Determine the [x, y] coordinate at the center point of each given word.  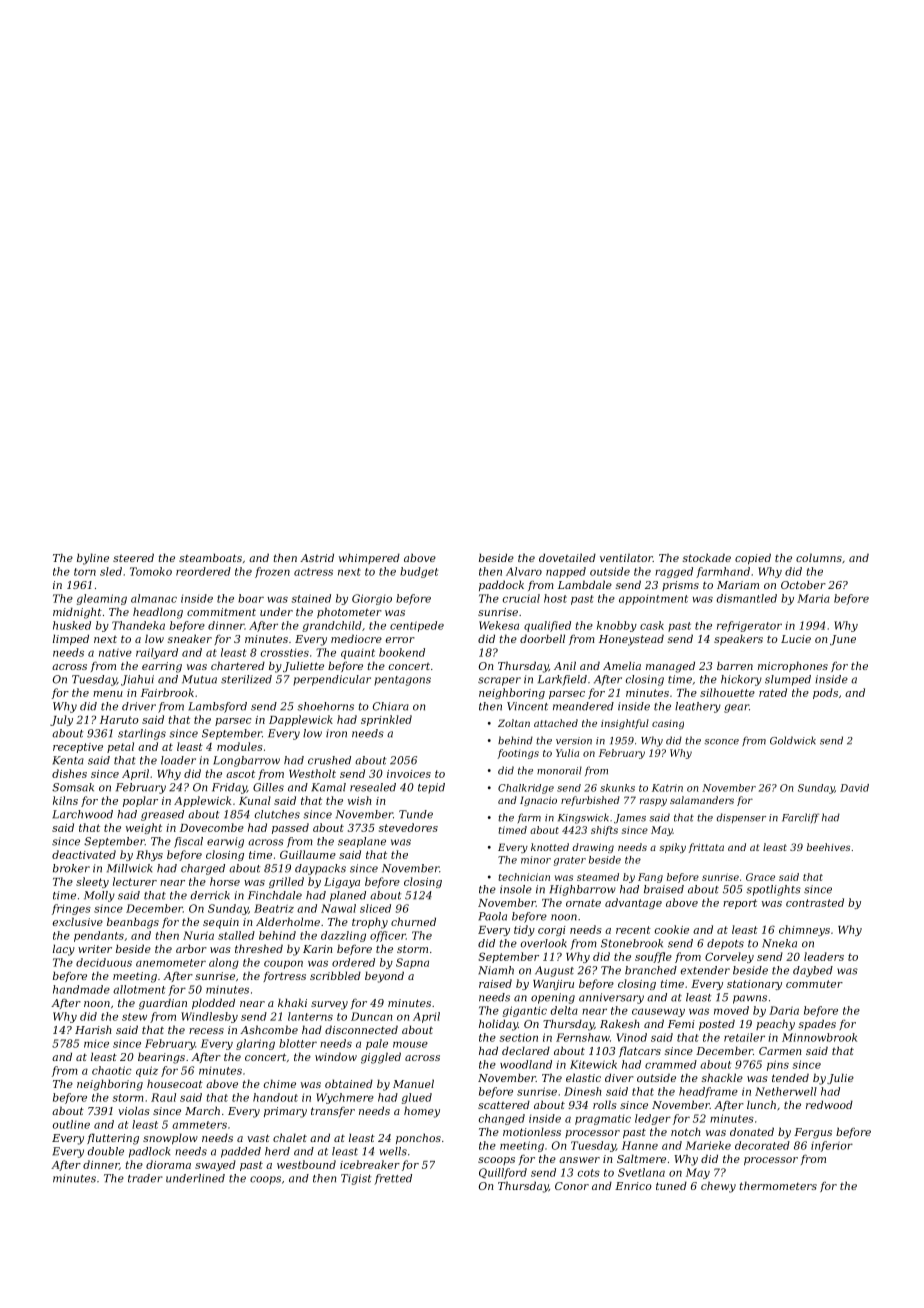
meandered [583, 706]
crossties [284, 652]
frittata [706, 848]
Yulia [567, 753]
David [854, 788]
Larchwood [82, 814]
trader [145, 1178]
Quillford [503, 1173]
